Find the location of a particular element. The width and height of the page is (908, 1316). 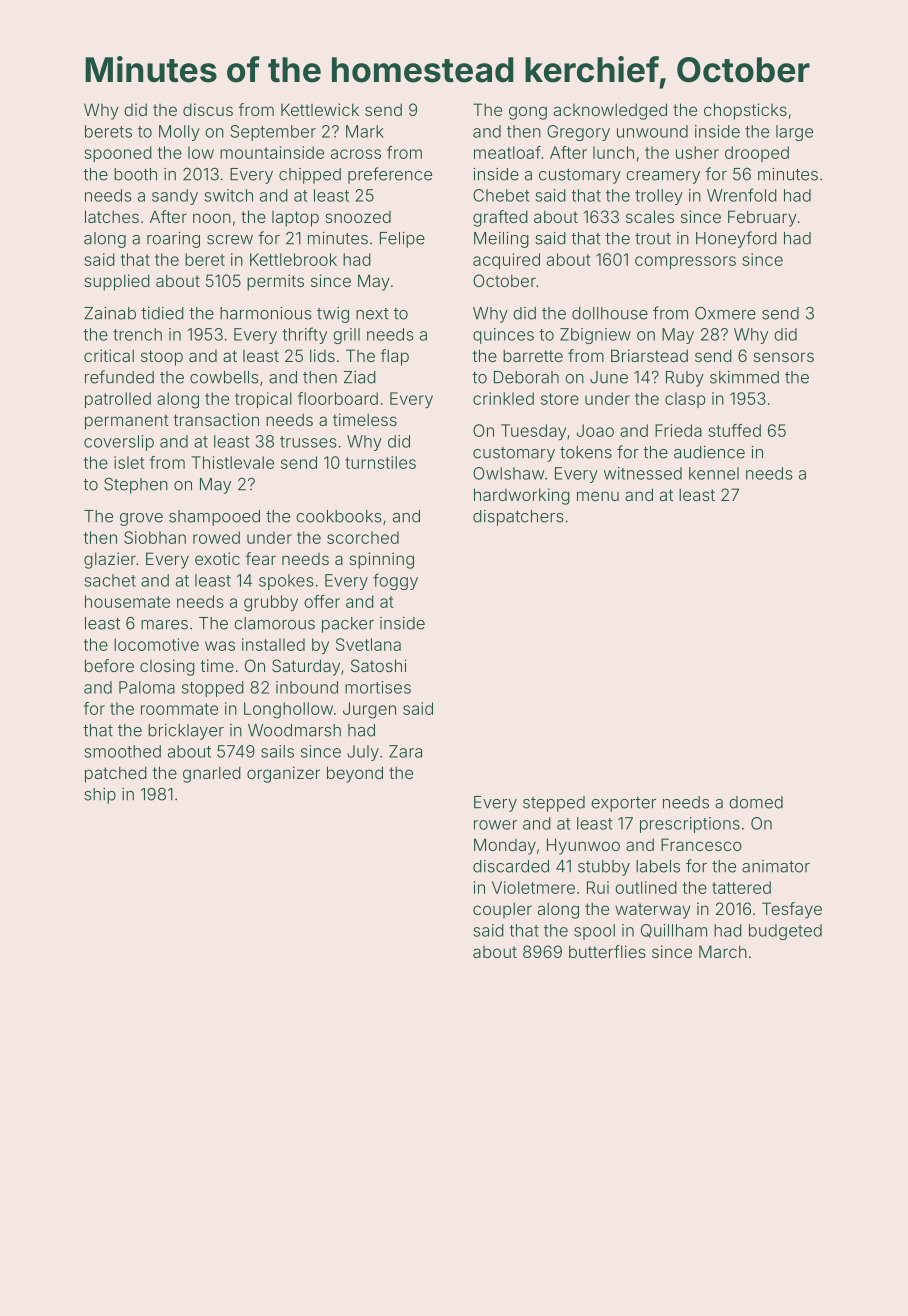

gong is located at coordinates (528, 113).
